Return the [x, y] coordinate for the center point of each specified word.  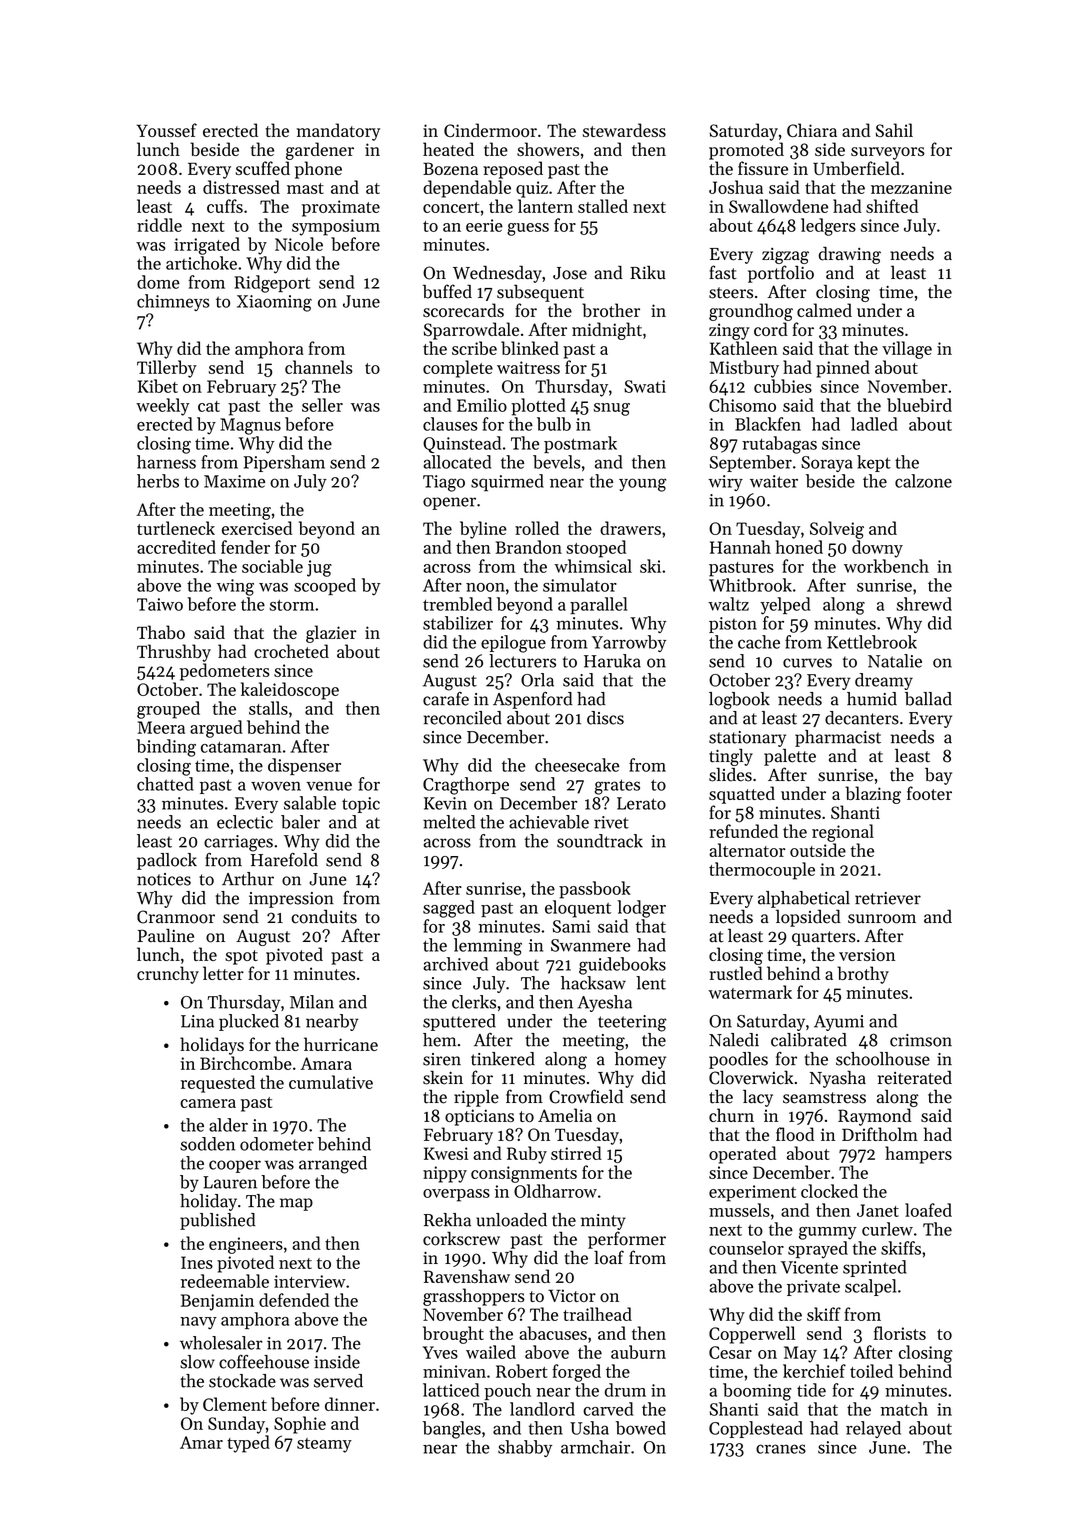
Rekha [447, 1220]
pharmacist [838, 738]
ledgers [828, 227]
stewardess [624, 130]
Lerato [641, 803]
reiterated [915, 1078]
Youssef [167, 130]
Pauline [166, 936]
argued [216, 729]
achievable [549, 822]
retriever [888, 898]
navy [198, 1323]
